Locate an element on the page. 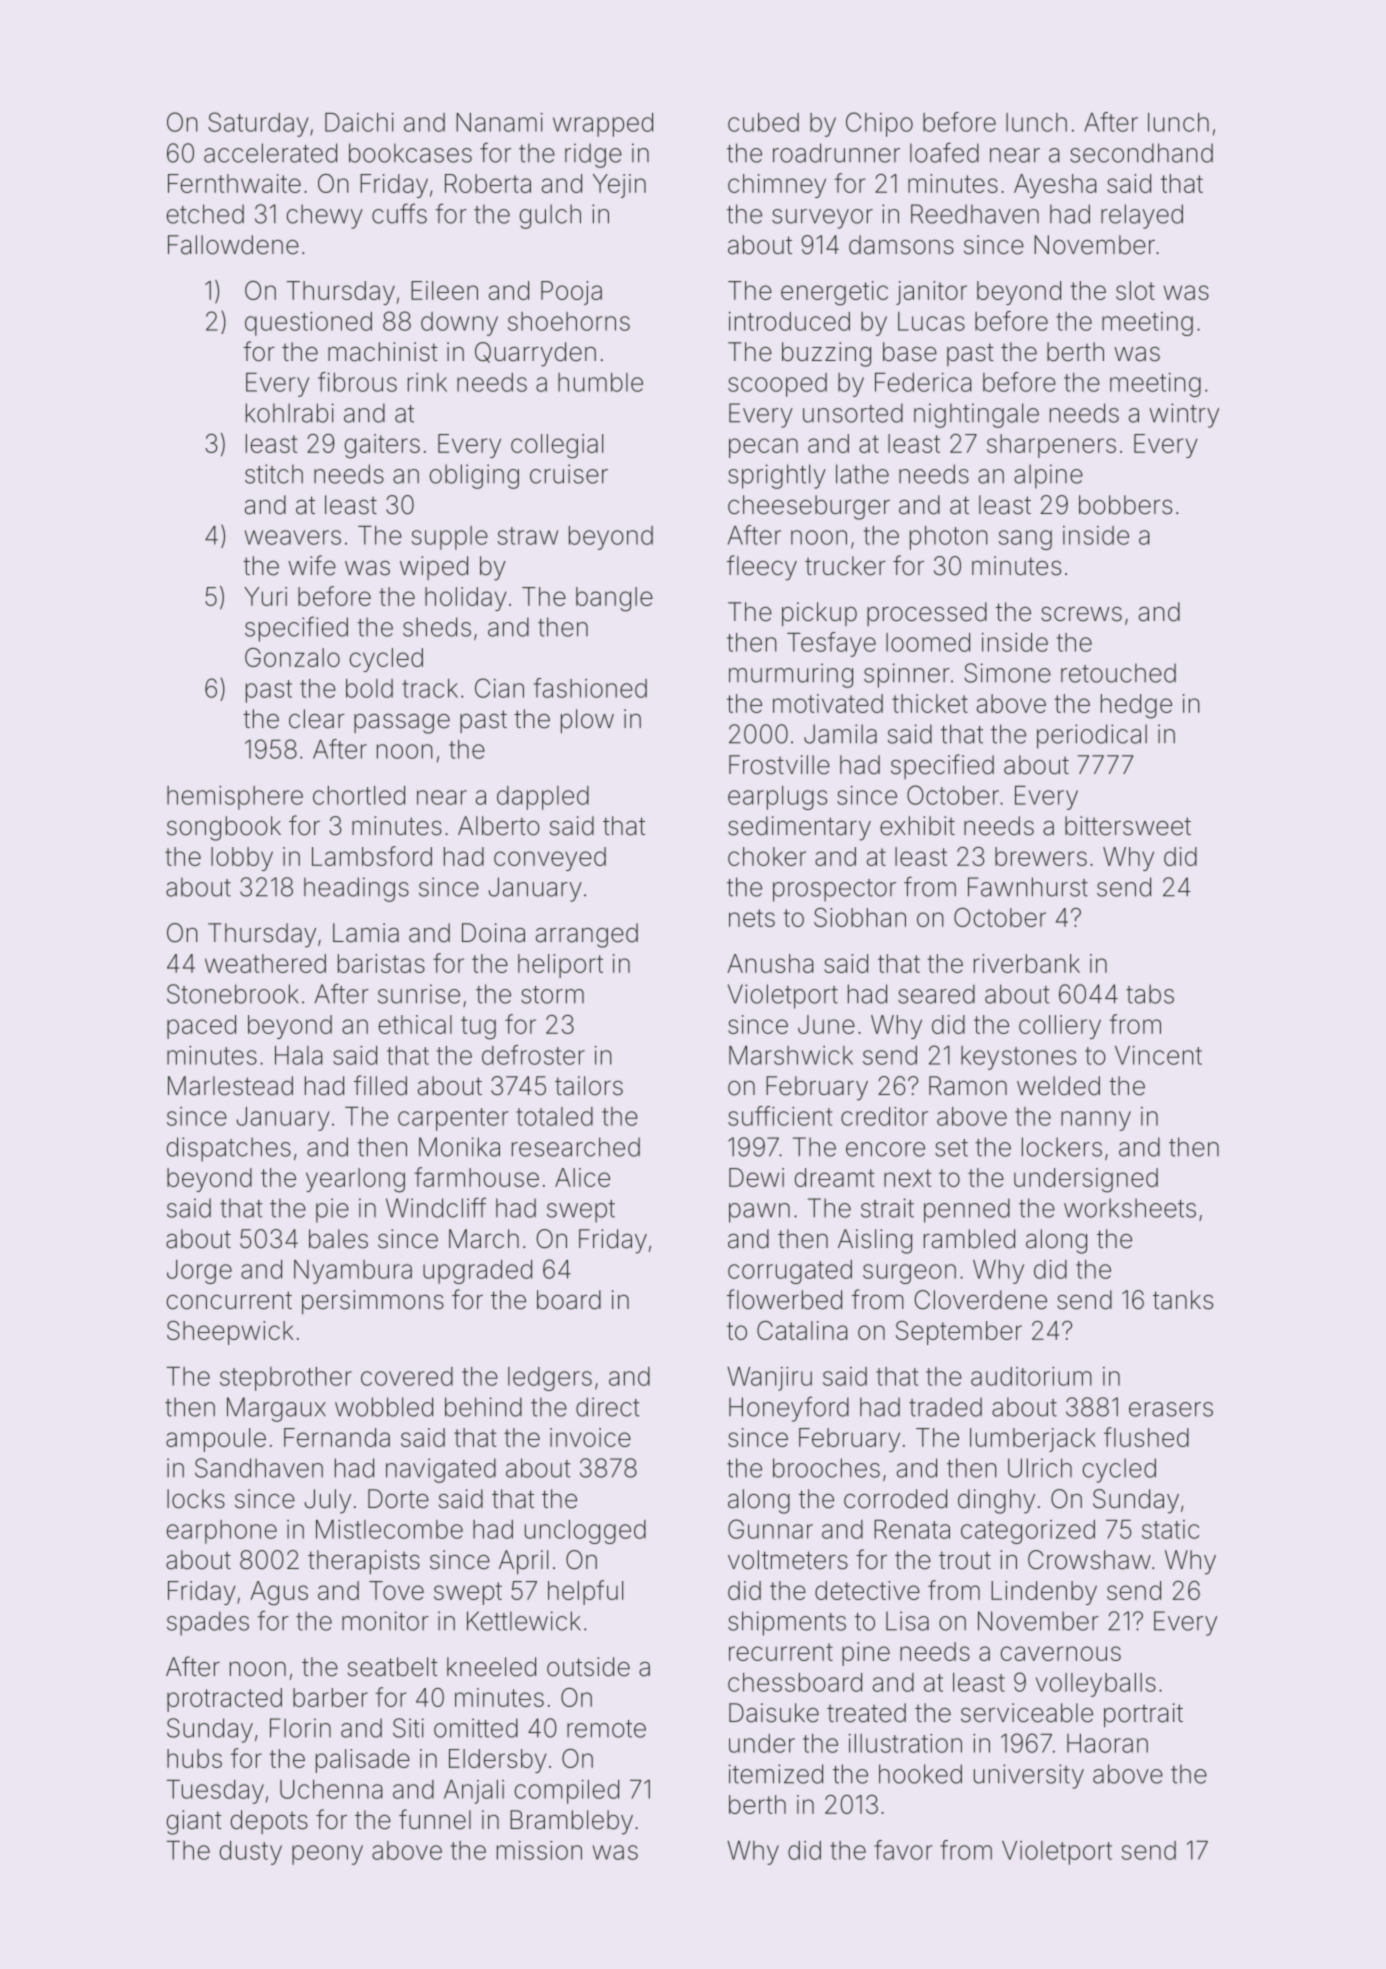  slot is located at coordinates (1135, 290).
